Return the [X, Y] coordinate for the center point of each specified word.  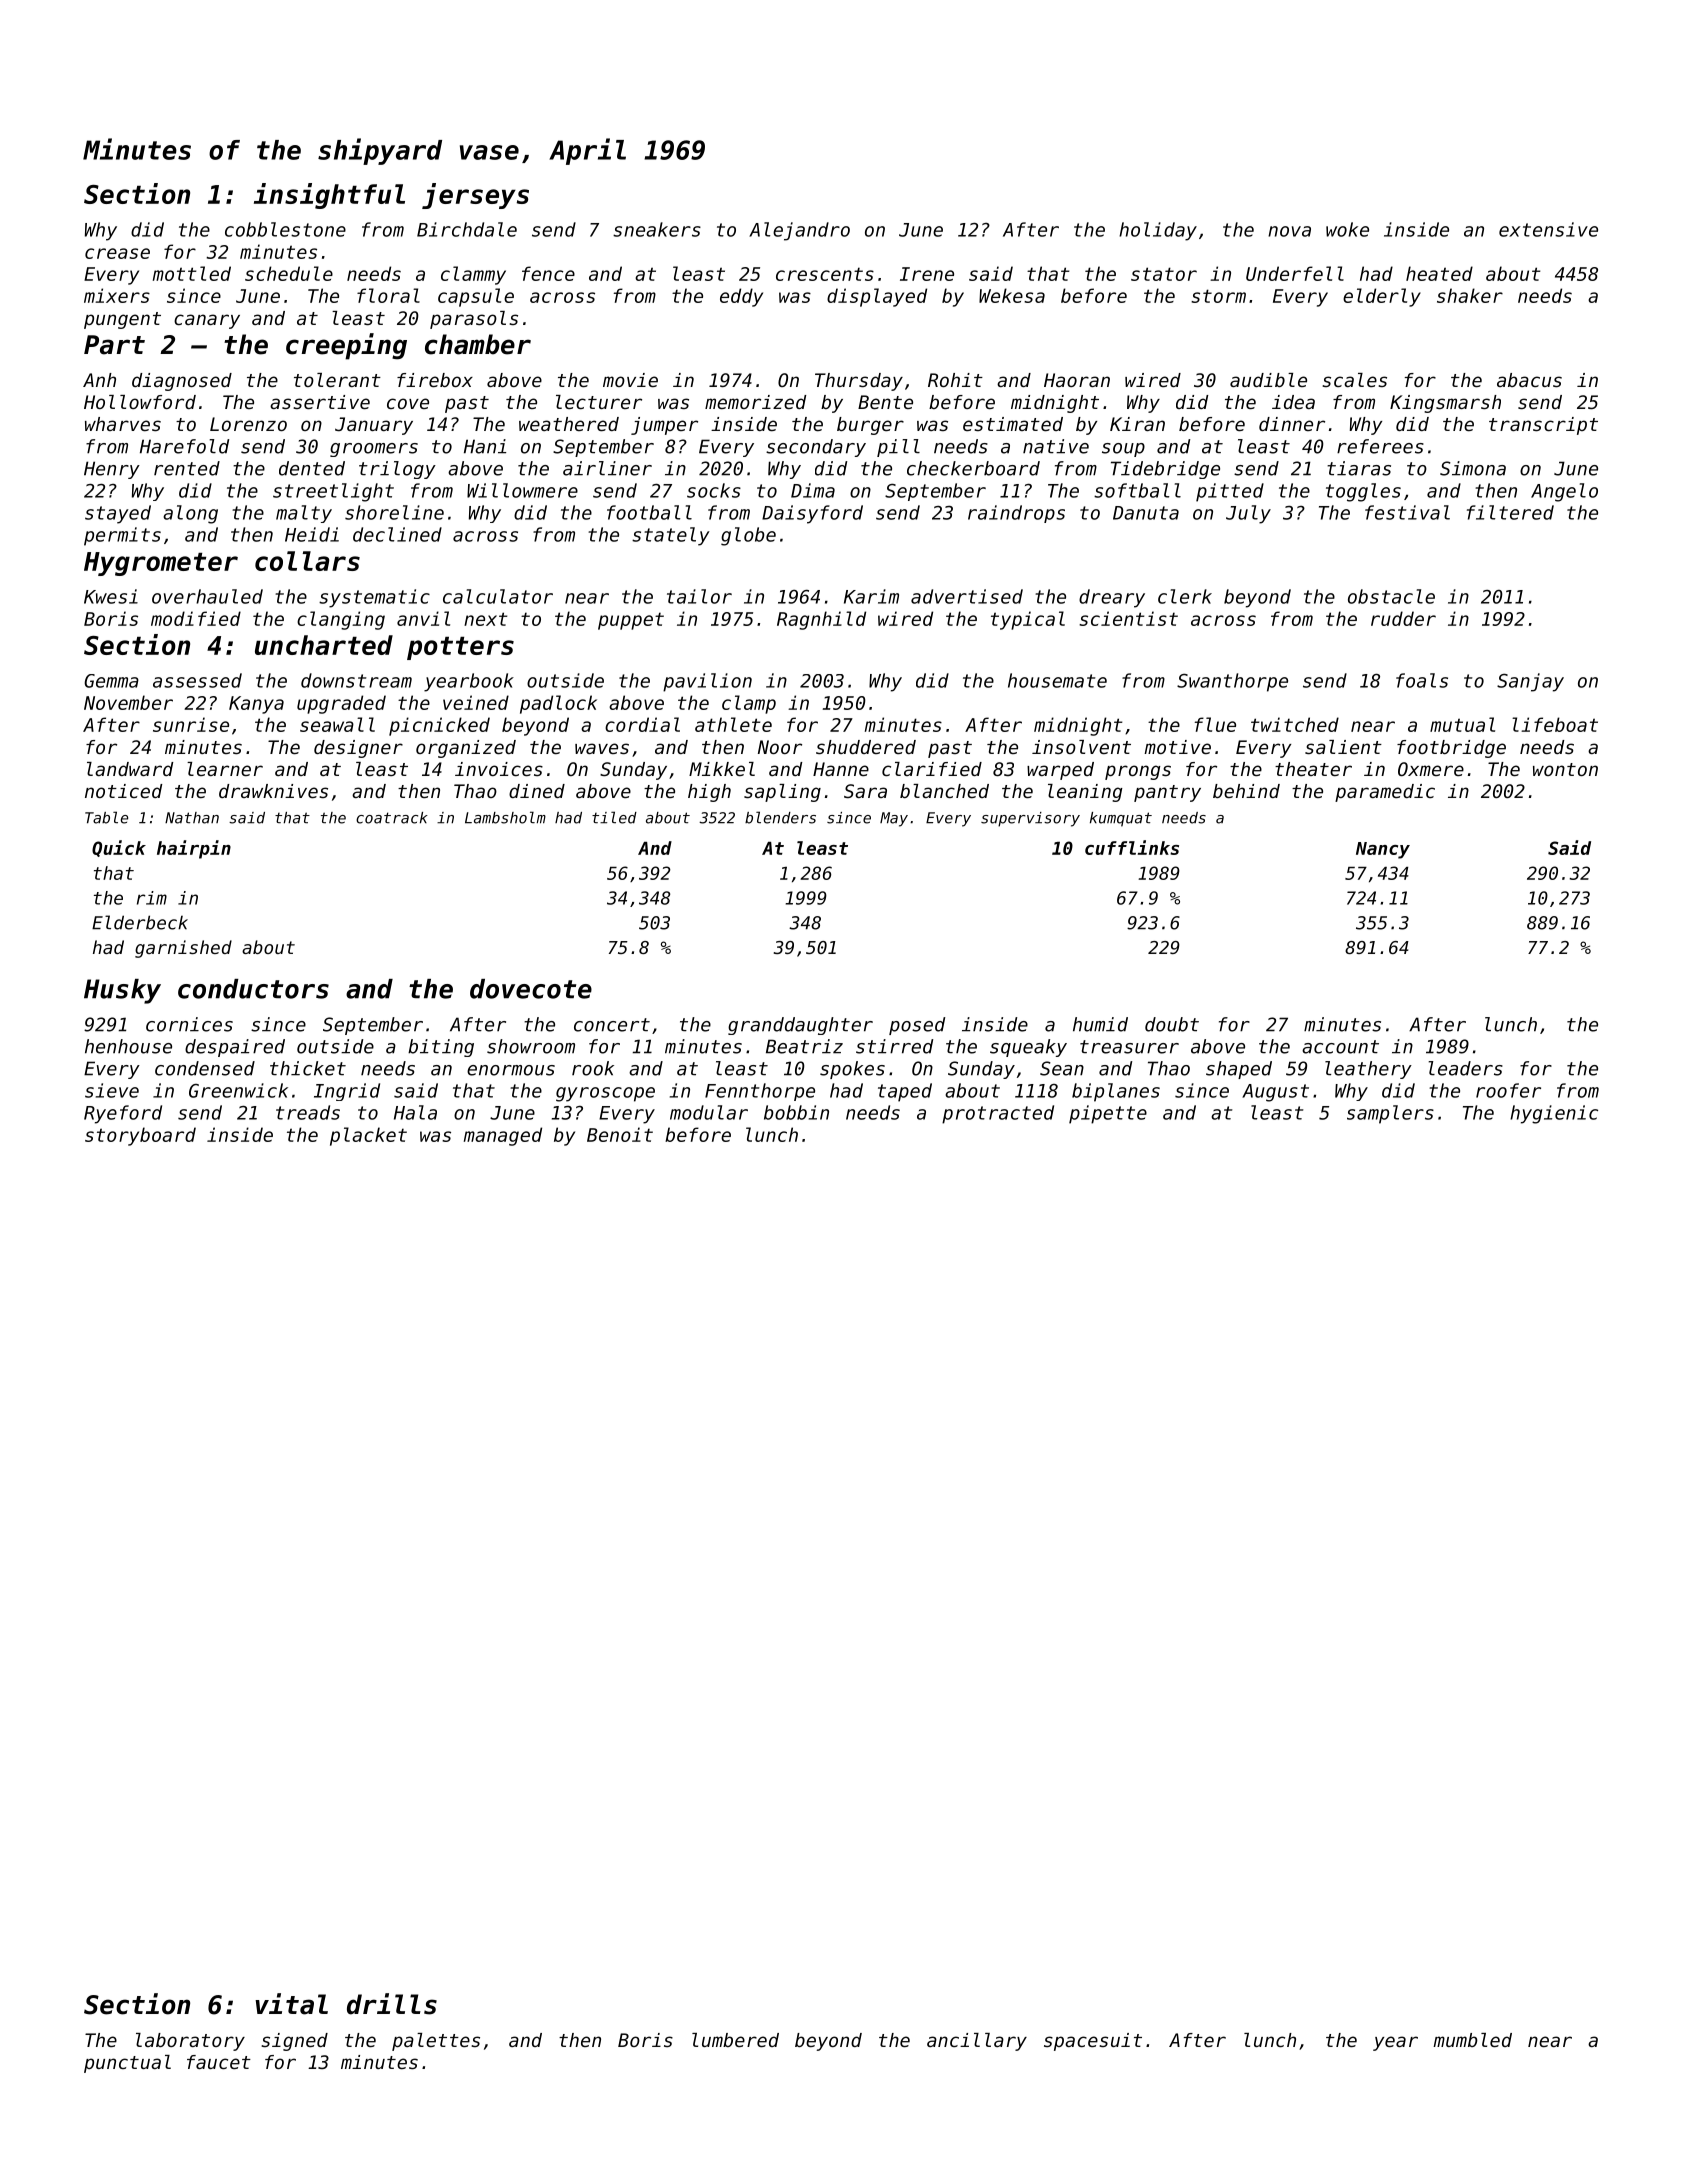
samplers [1390, 1114]
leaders [1465, 1068]
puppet [631, 621]
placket [368, 1136]
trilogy [397, 470]
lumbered [735, 2040]
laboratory [190, 2042]
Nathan [192, 818]
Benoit [620, 1134]
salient [1343, 747]
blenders [780, 817]
